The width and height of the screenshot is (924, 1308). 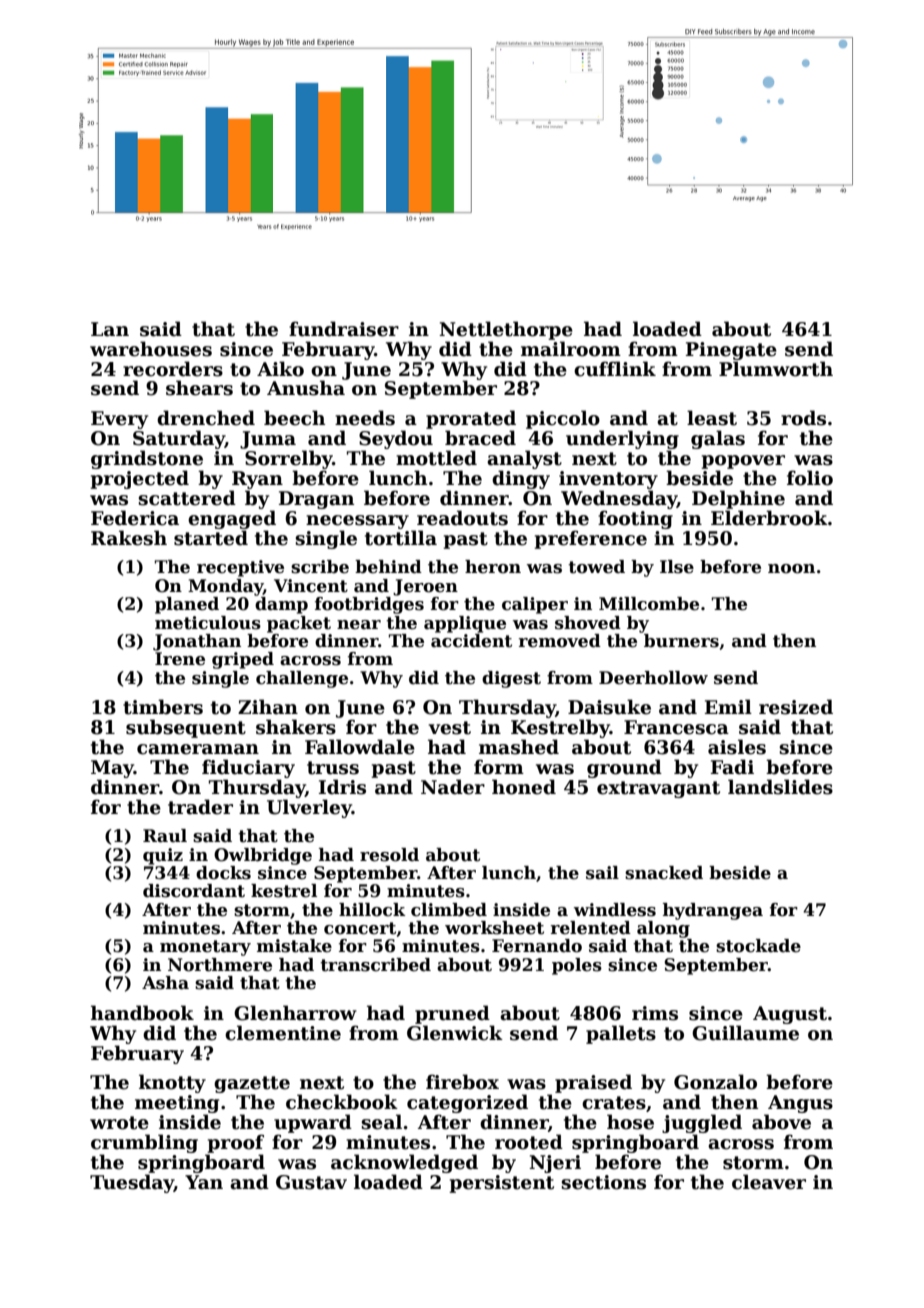 What do you see at coordinates (302, 679) in the screenshot?
I see `challenge` at bounding box center [302, 679].
